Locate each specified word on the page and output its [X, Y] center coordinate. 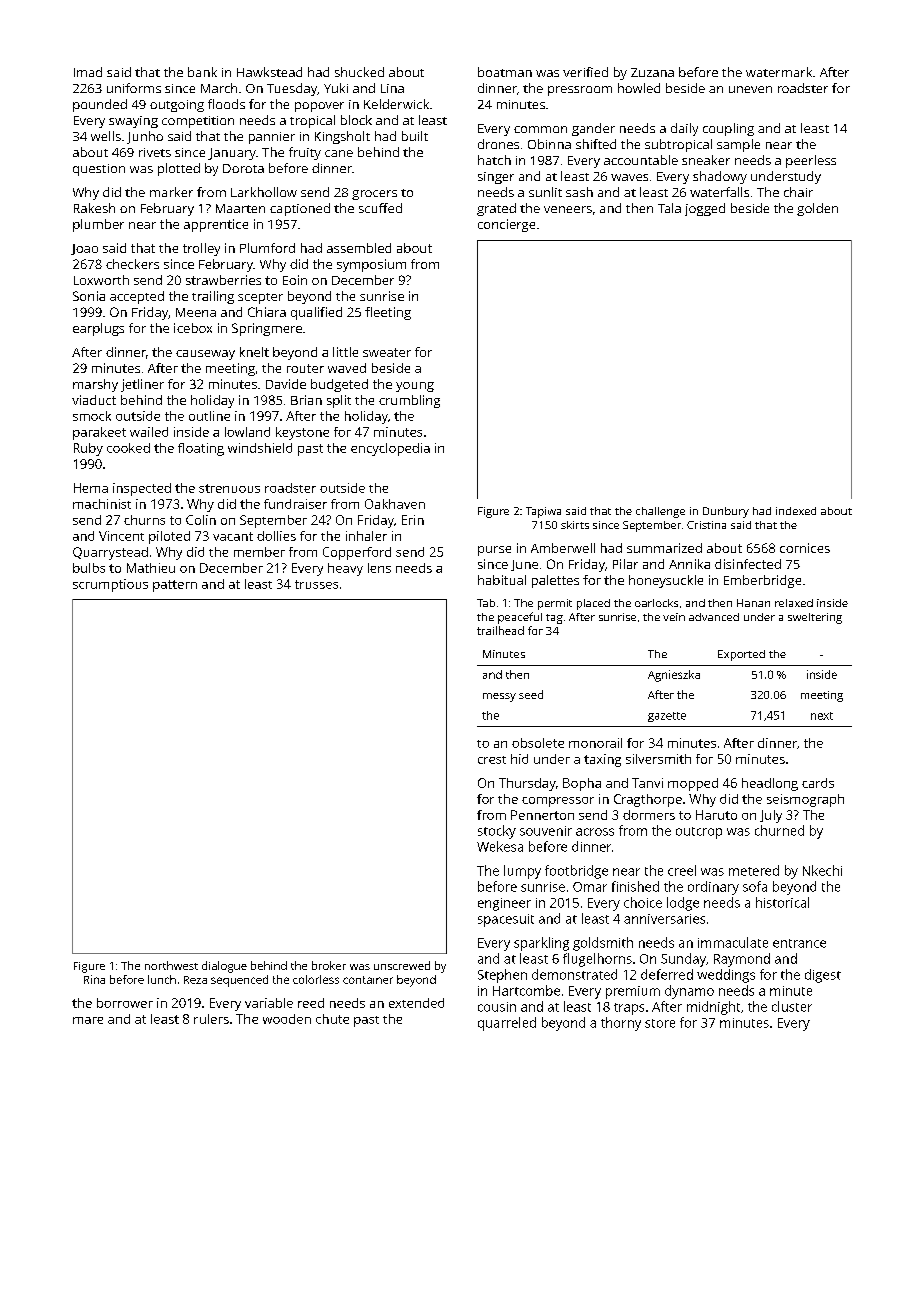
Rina [94, 979]
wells [106, 136]
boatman [505, 72]
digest [823, 976]
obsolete [538, 743]
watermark [779, 72]
